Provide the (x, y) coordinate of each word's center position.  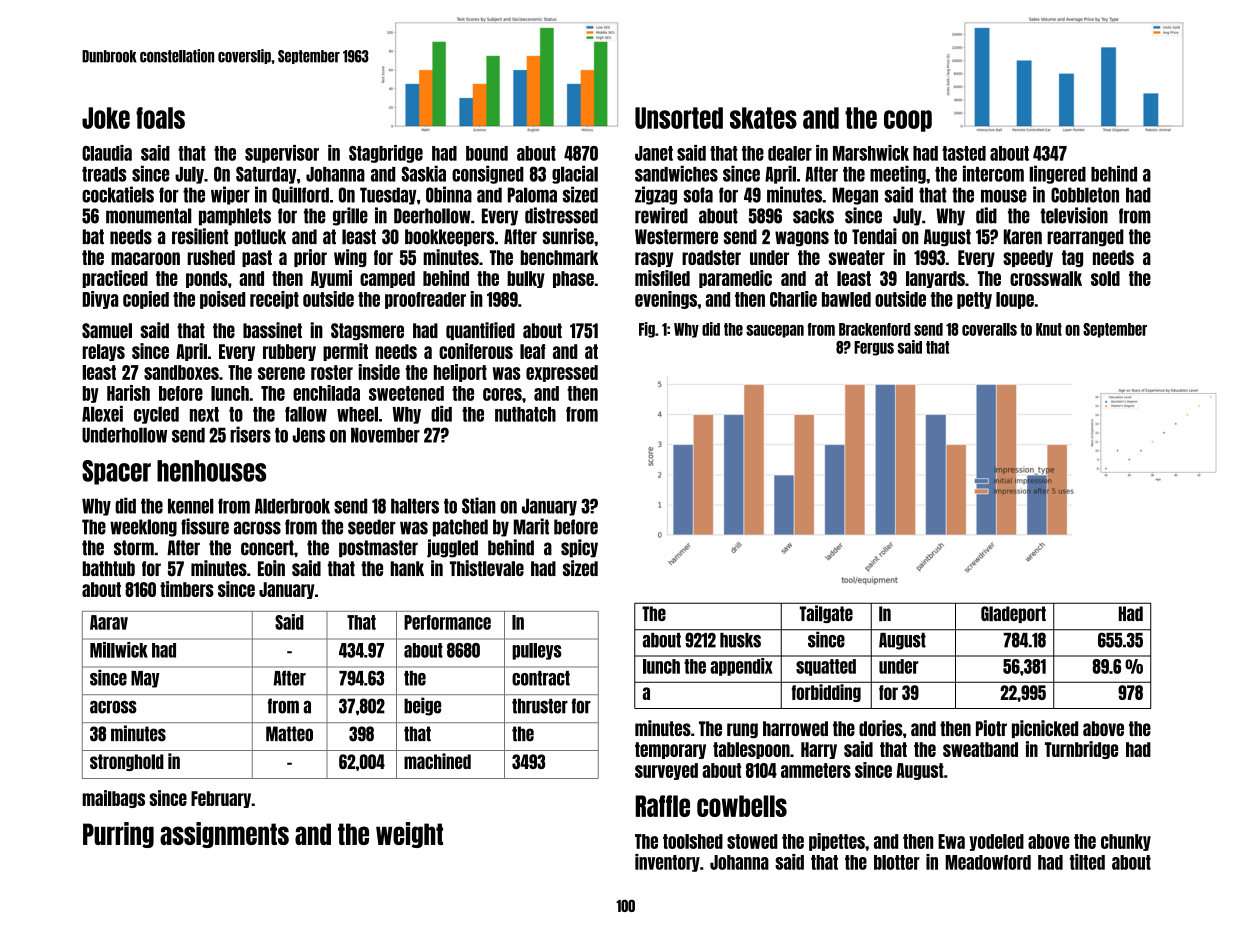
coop (908, 121)
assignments (224, 835)
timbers (187, 589)
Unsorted (679, 118)
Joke (106, 118)
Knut (1049, 329)
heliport (460, 373)
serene (281, 373)
